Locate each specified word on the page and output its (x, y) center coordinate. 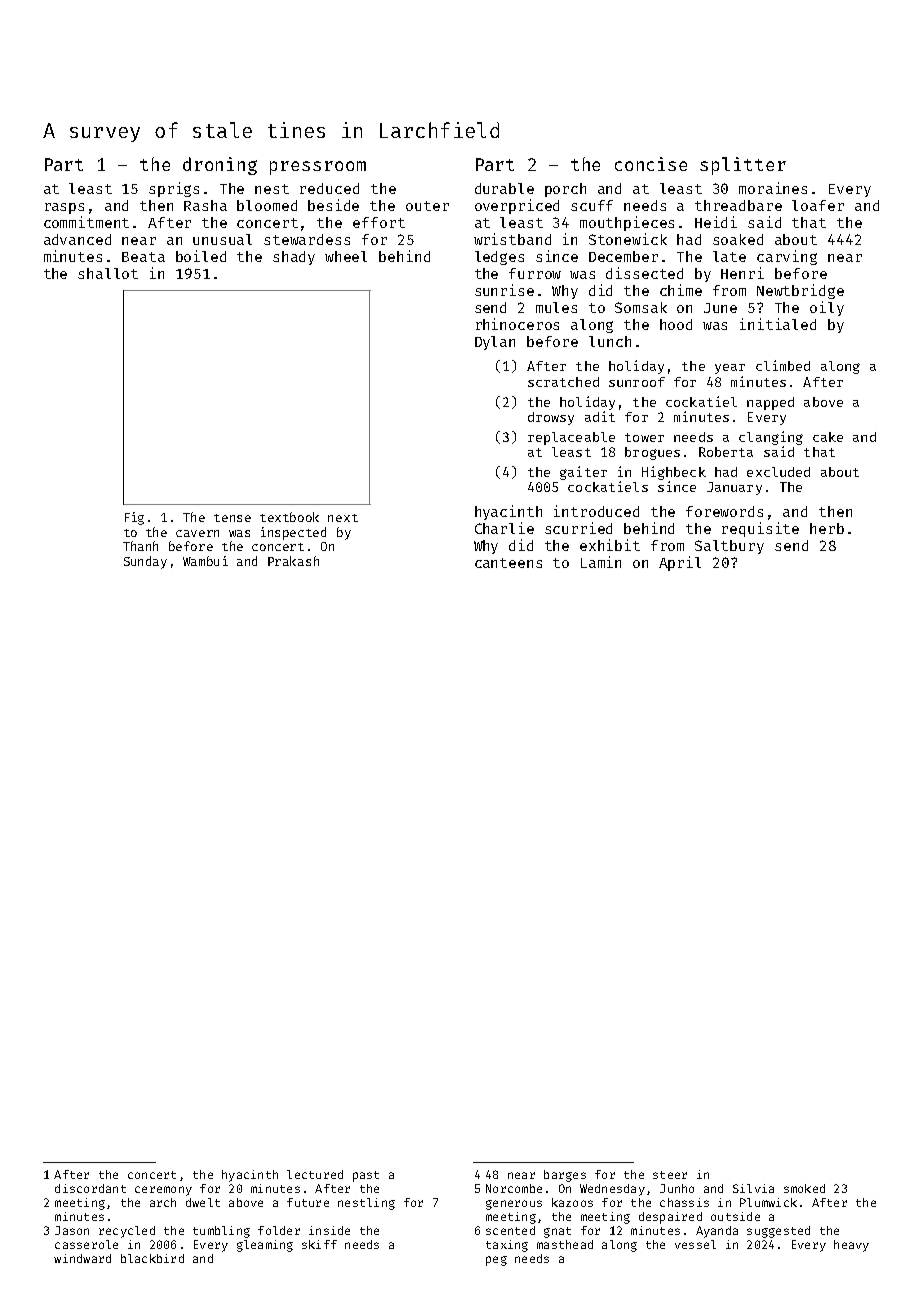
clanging (771, 438)
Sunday (145, 562)
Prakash (293, 561)
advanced (77, 239)
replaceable (571, 438)
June (720, 308)
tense (232, 518)
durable (504, 188)
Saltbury (729, 547)
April (680, 563)
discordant (90, 1188)
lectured (315, 1174)
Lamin (601, 562)
